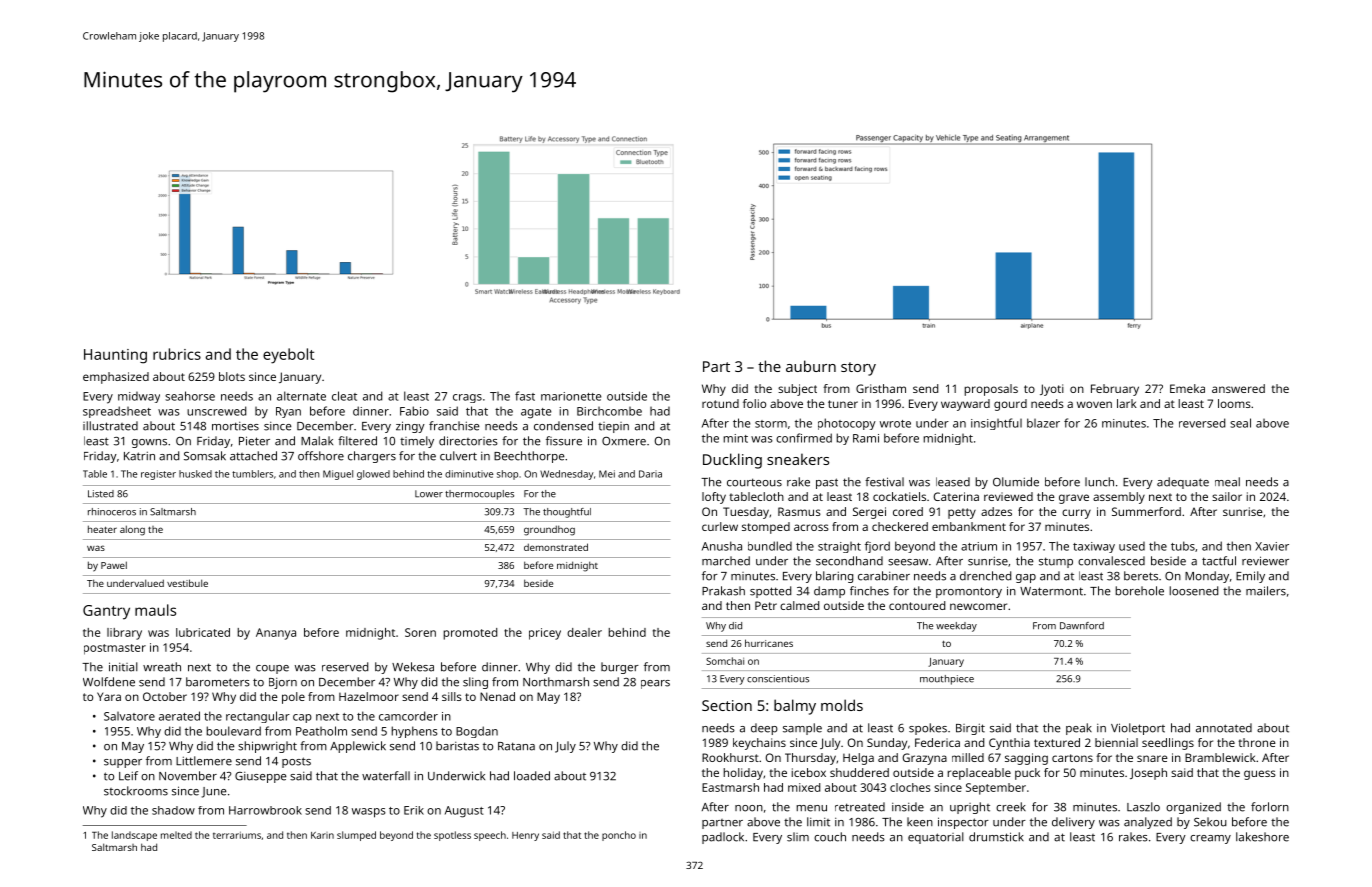  What do you see at coordinates (114, 565) in the screenshot?
I see `Pawel` at bounding box center [114, 565].
